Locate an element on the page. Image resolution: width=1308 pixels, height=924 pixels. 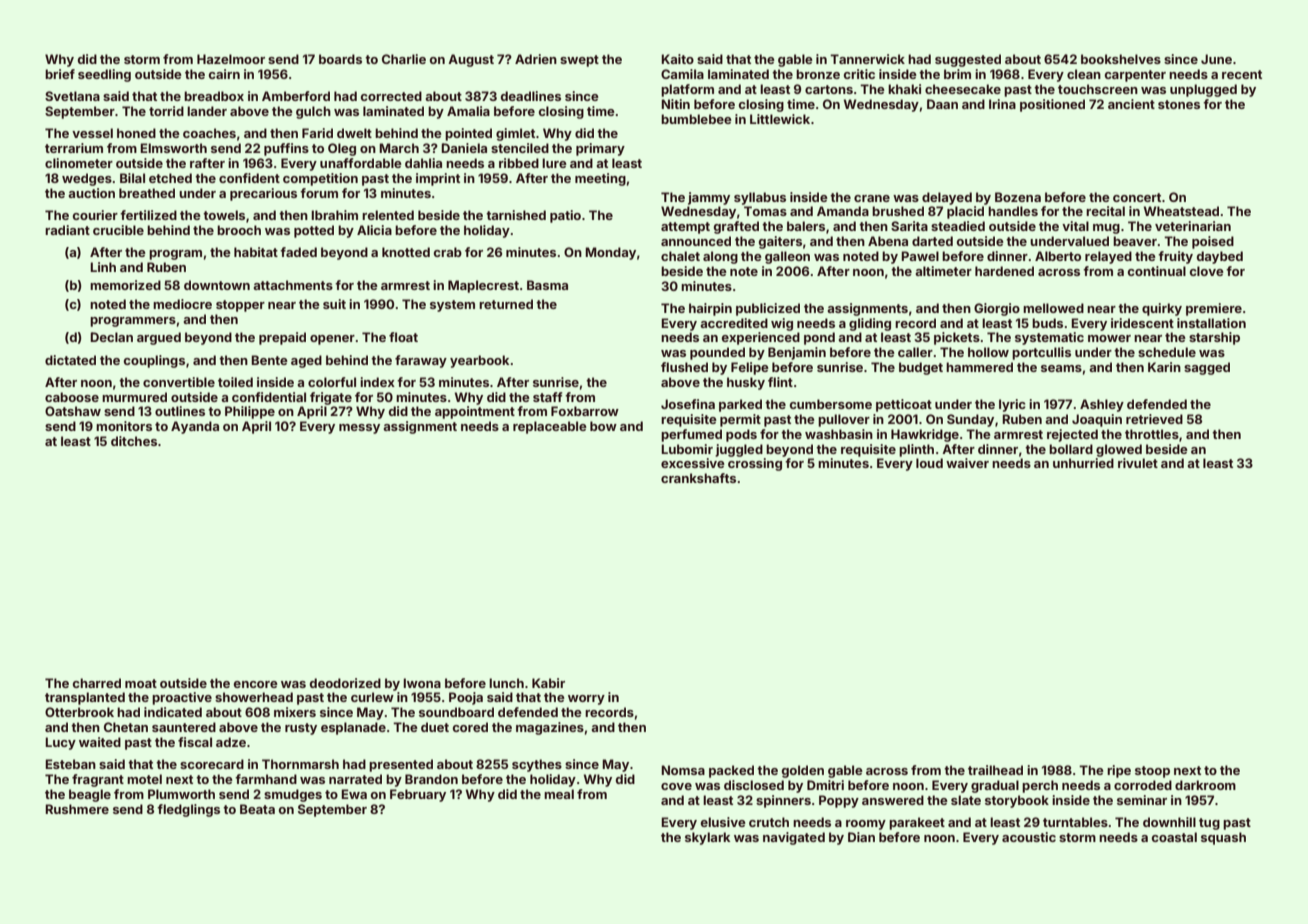
Bozena is located at coordinates (1018, 197).
